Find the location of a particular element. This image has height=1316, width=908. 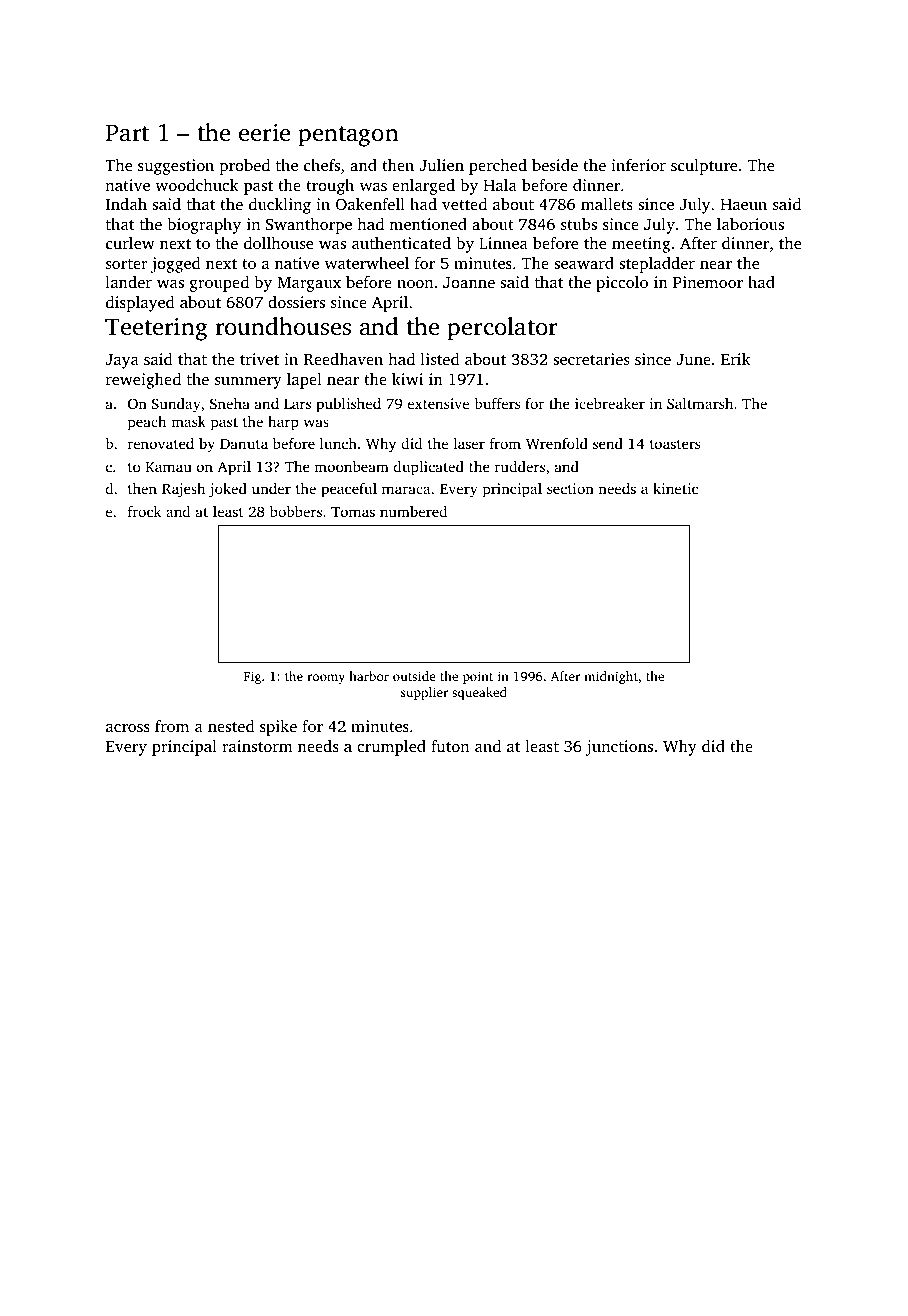

frock is located at coordinates (145, 511).
